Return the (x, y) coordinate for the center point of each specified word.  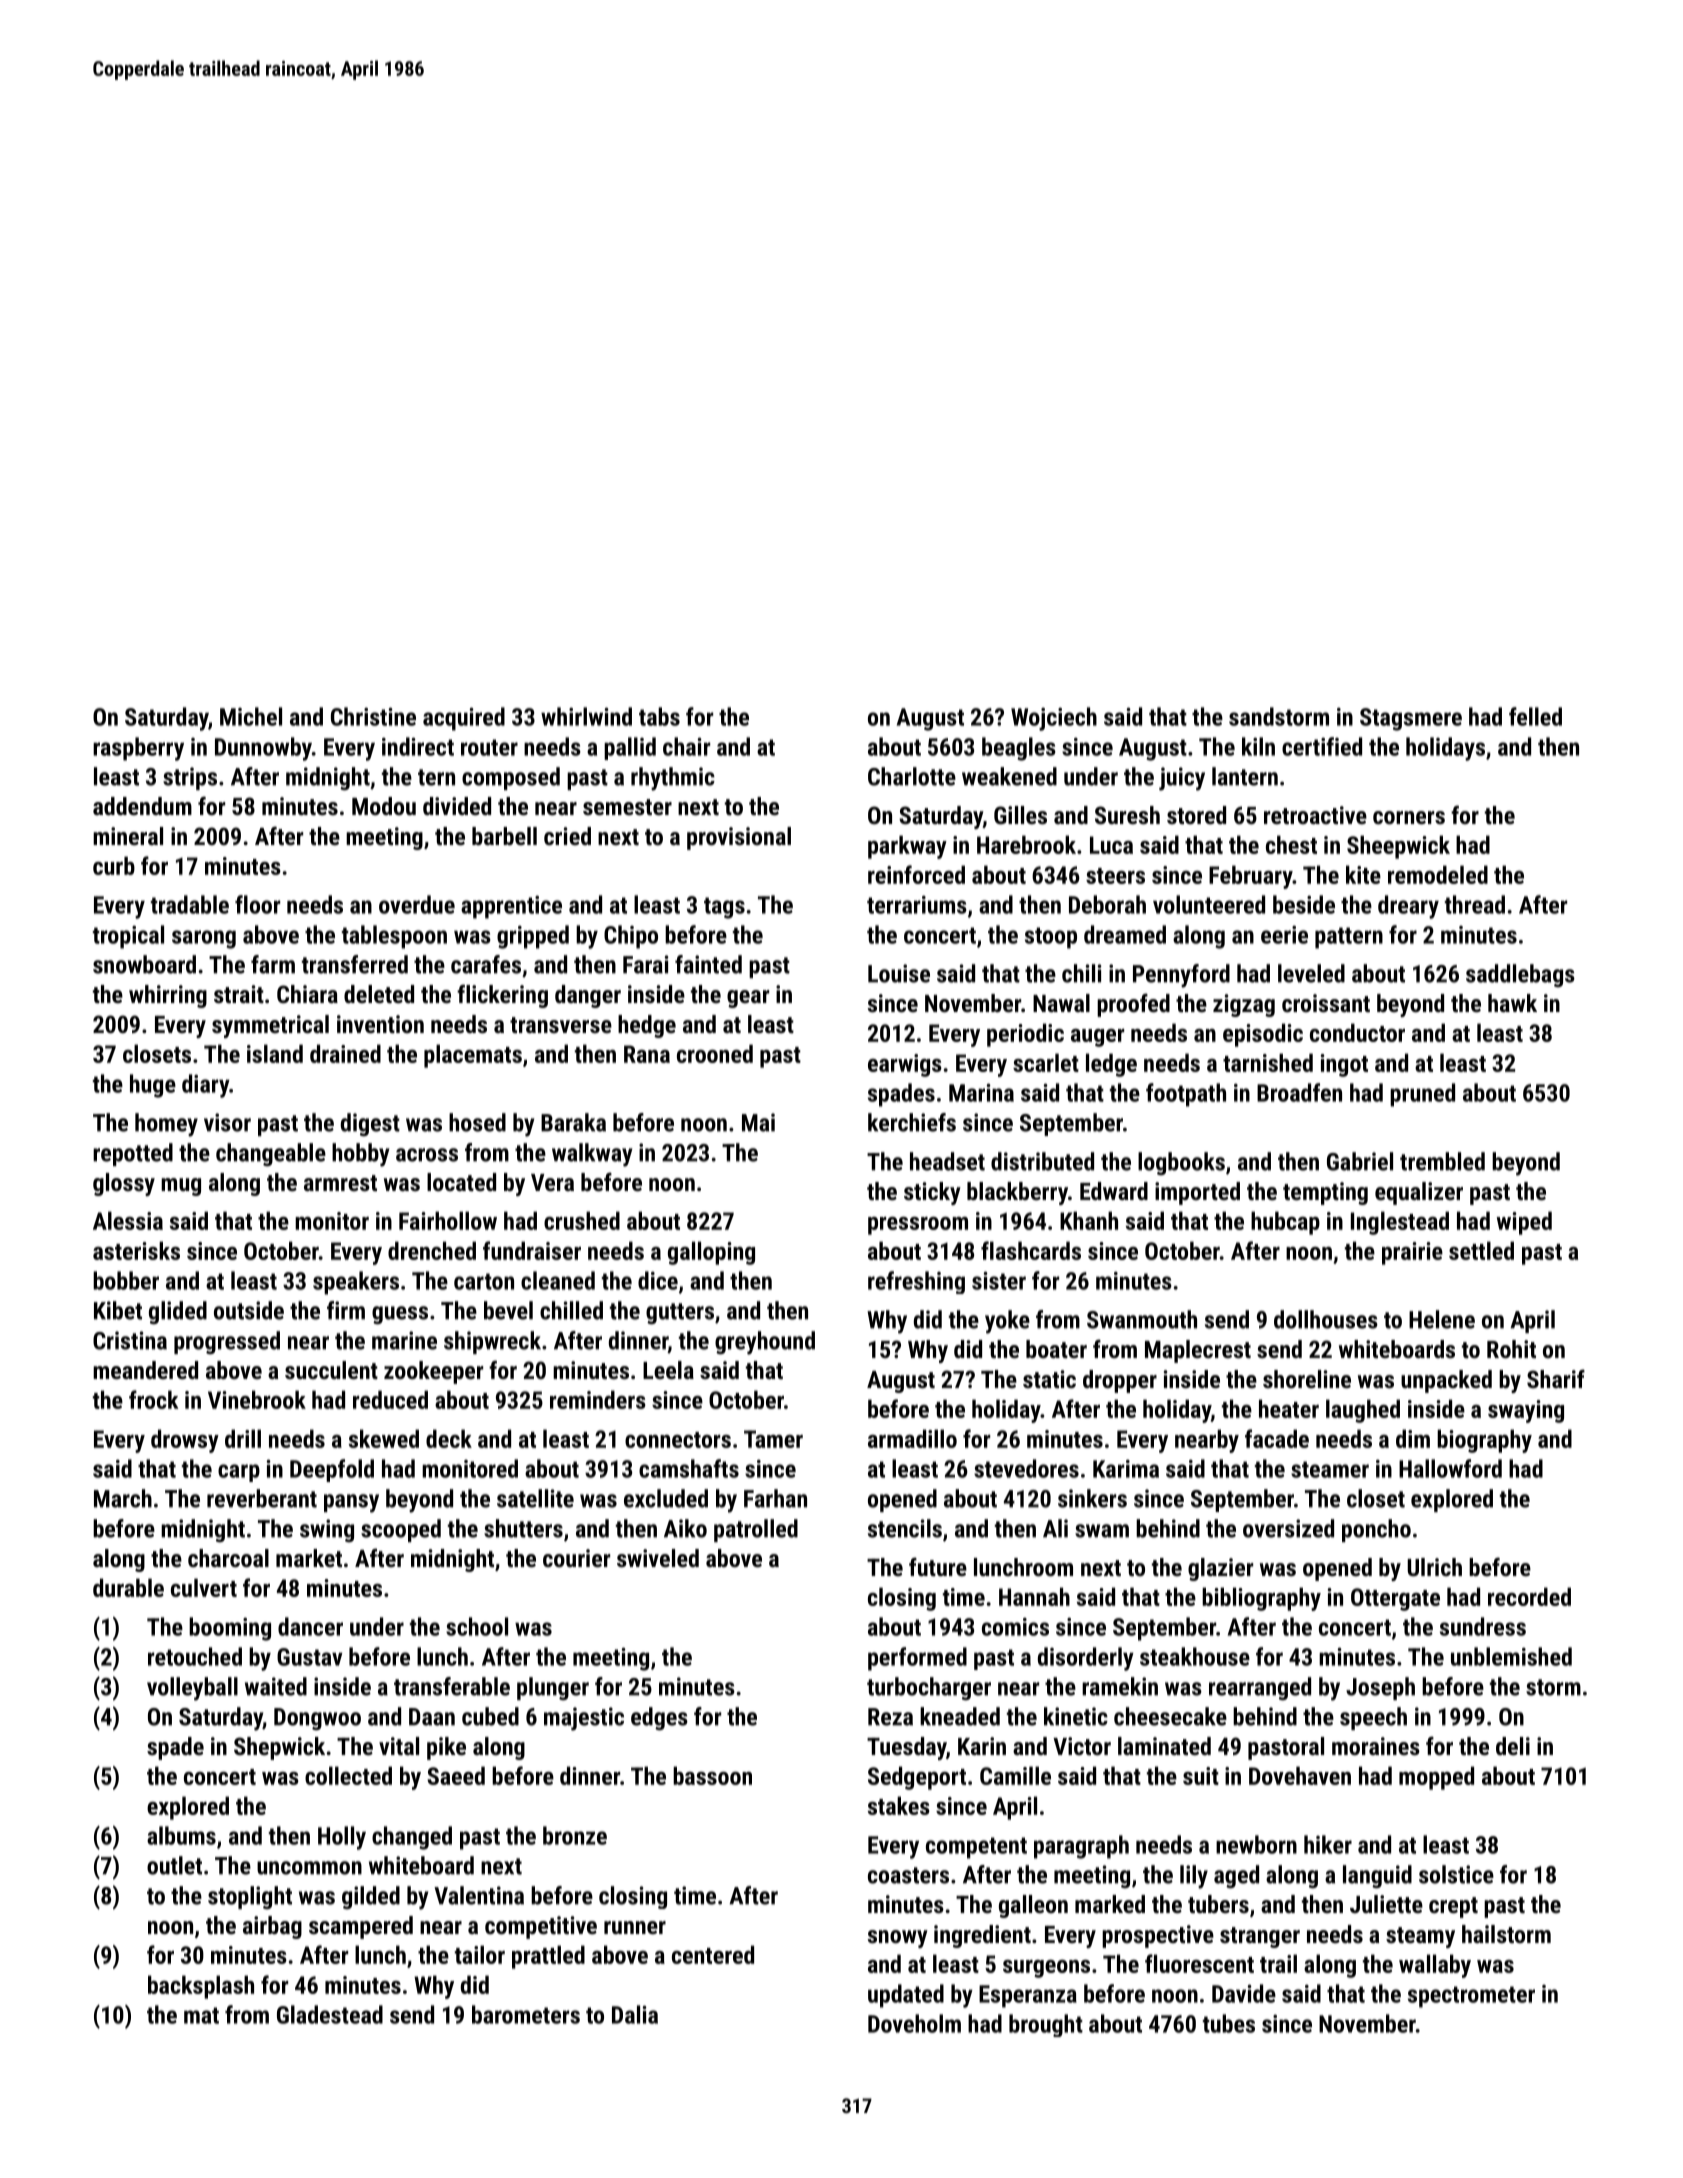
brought (1046, 2025)
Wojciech (1054, 719)
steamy (1420, 1937)
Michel (251, 716)
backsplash (201, 1987)
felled (1535, 716)
